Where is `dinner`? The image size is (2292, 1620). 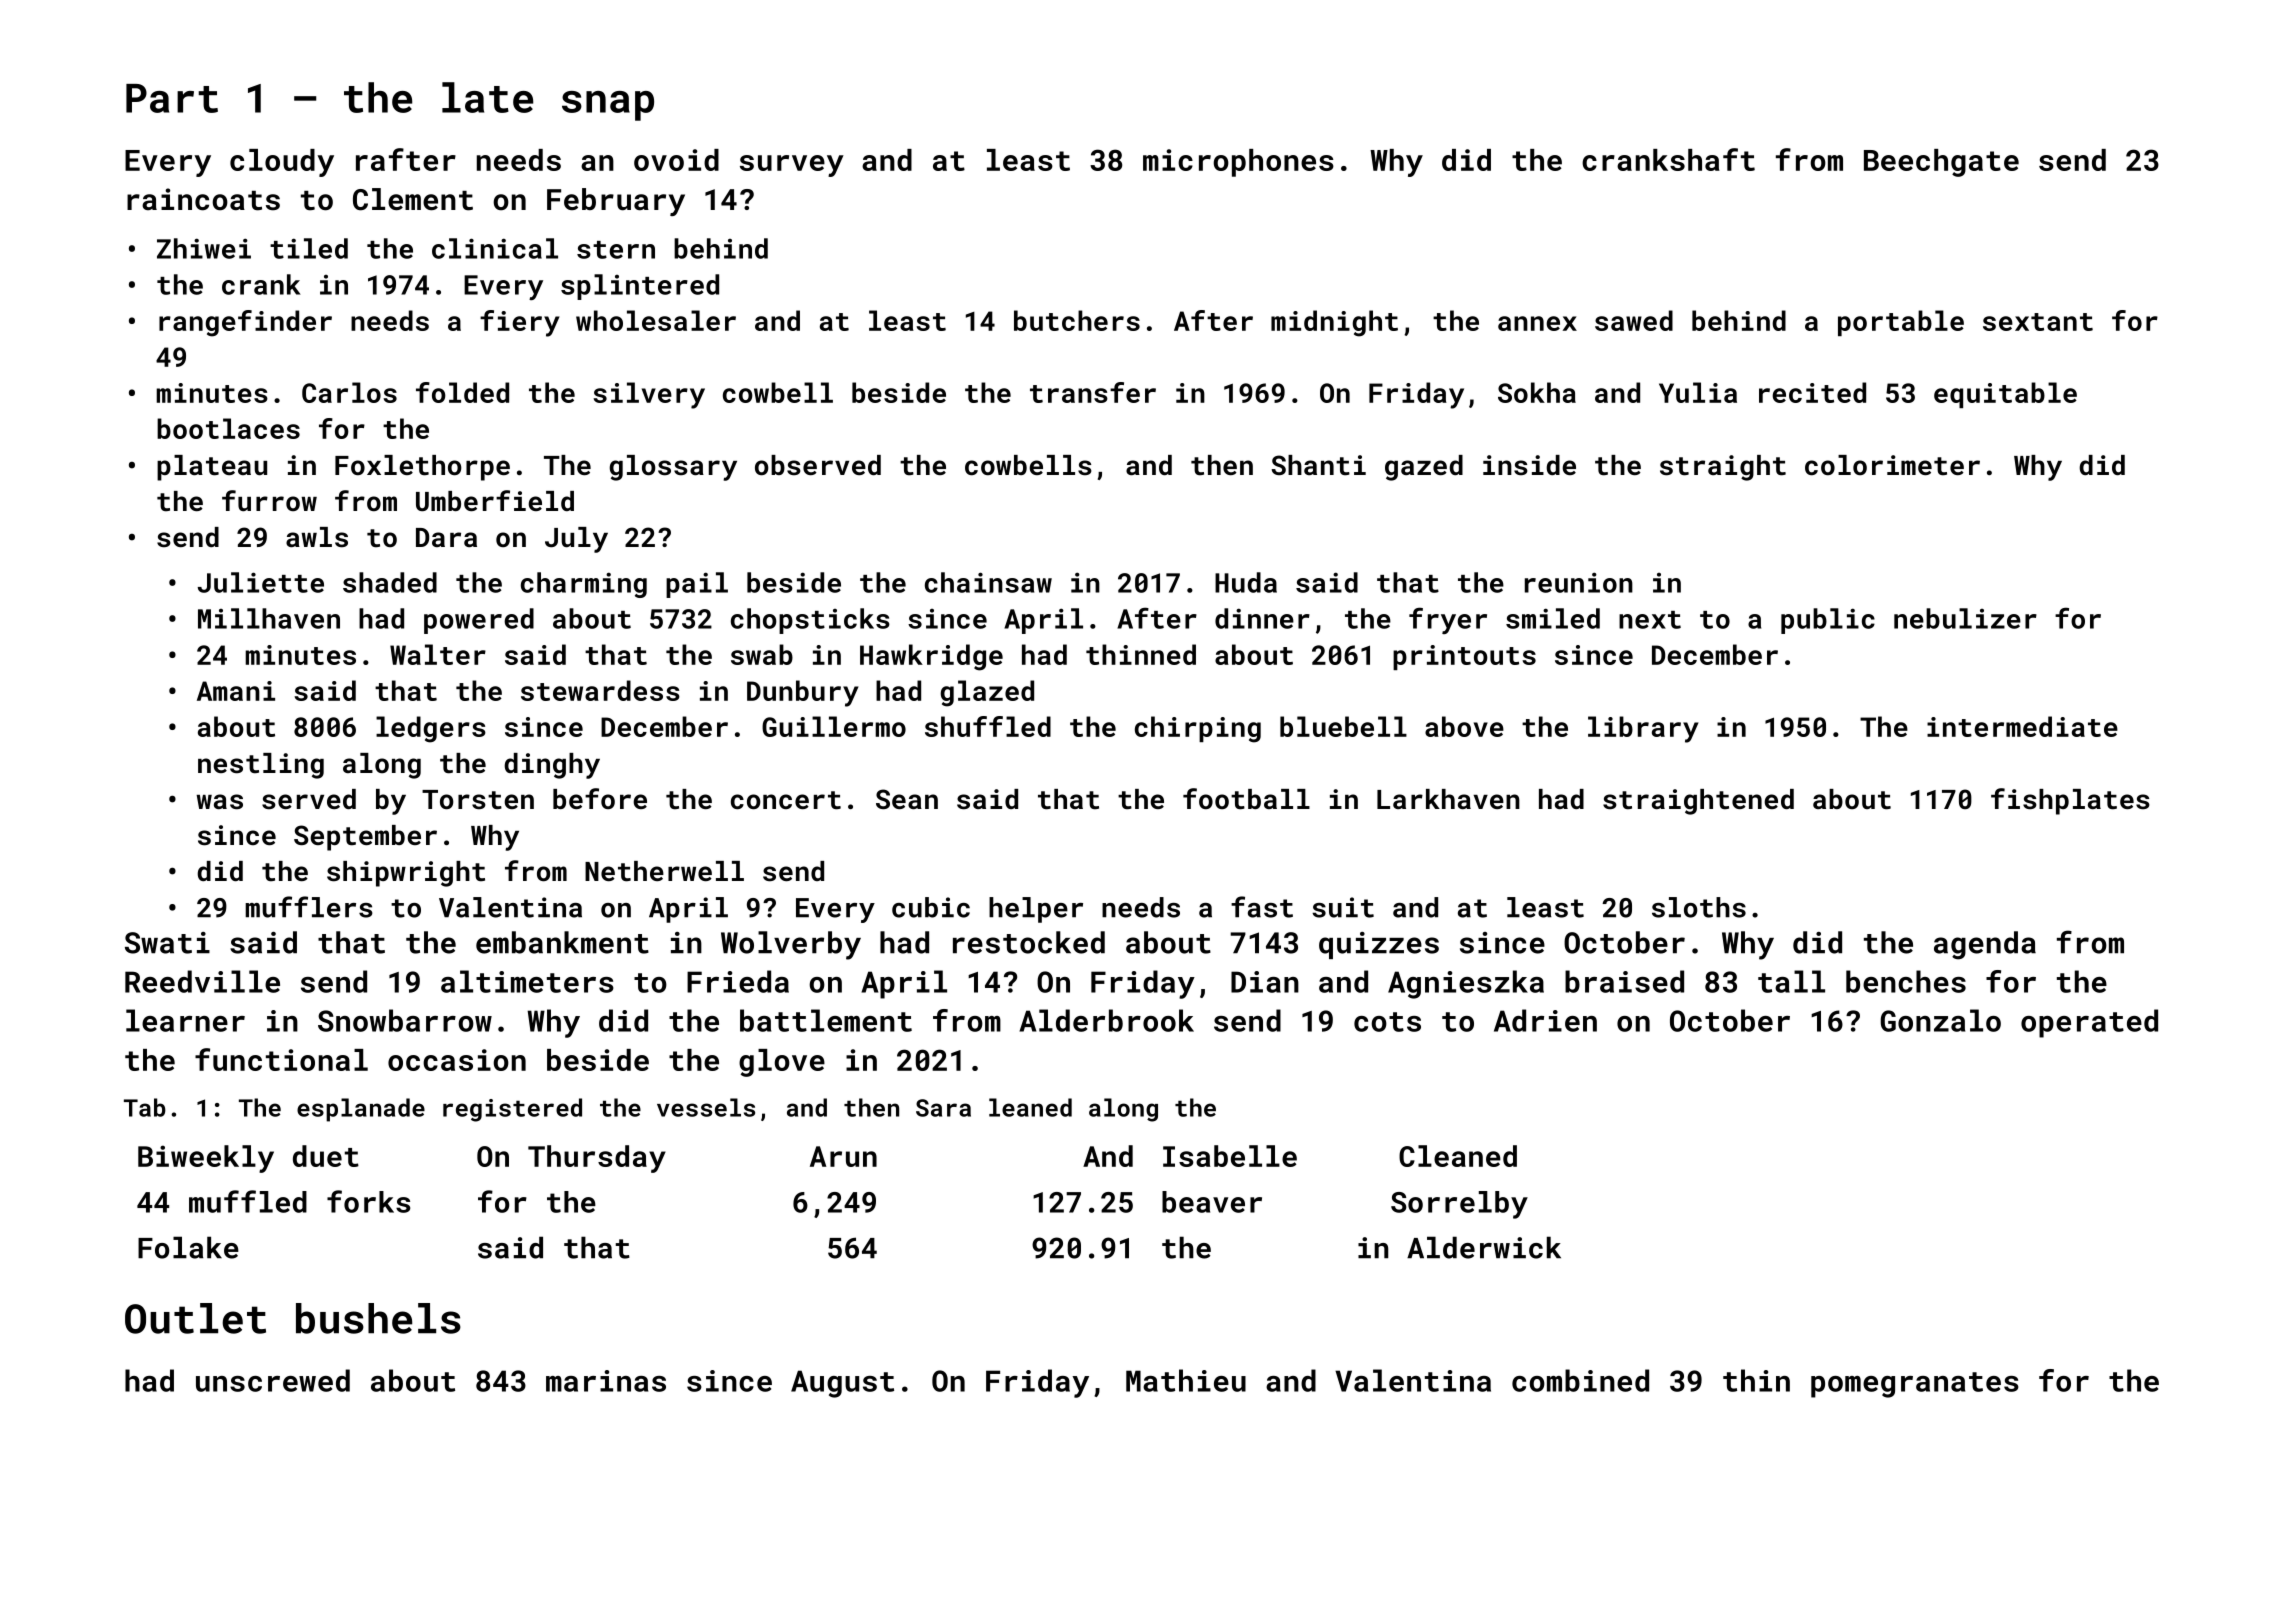 dinner is located at coordinates (1262, 618).
